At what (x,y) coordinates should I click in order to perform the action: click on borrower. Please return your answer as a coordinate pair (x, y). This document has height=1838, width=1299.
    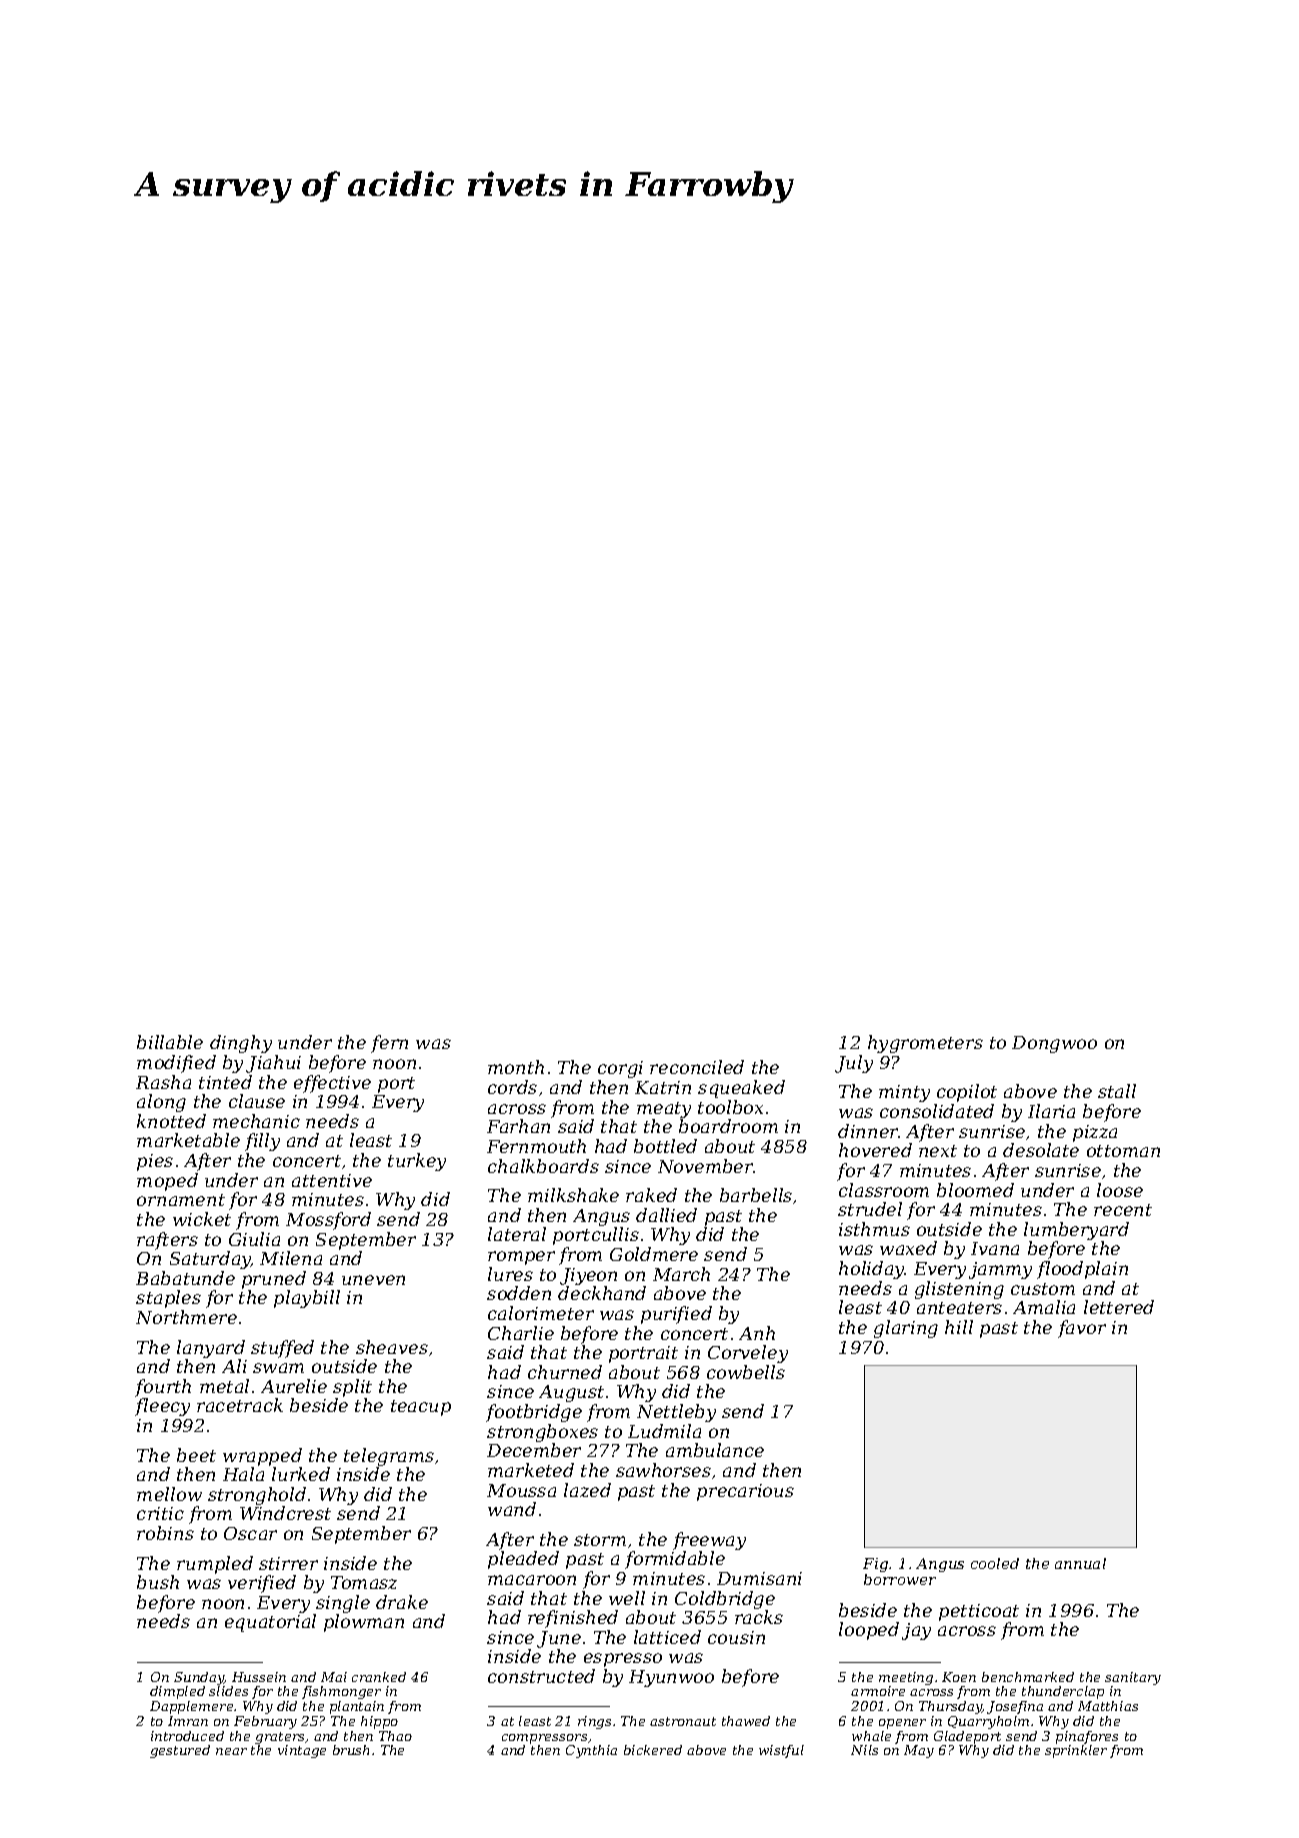
    Looking at the image, I should click on (900, 1579).
